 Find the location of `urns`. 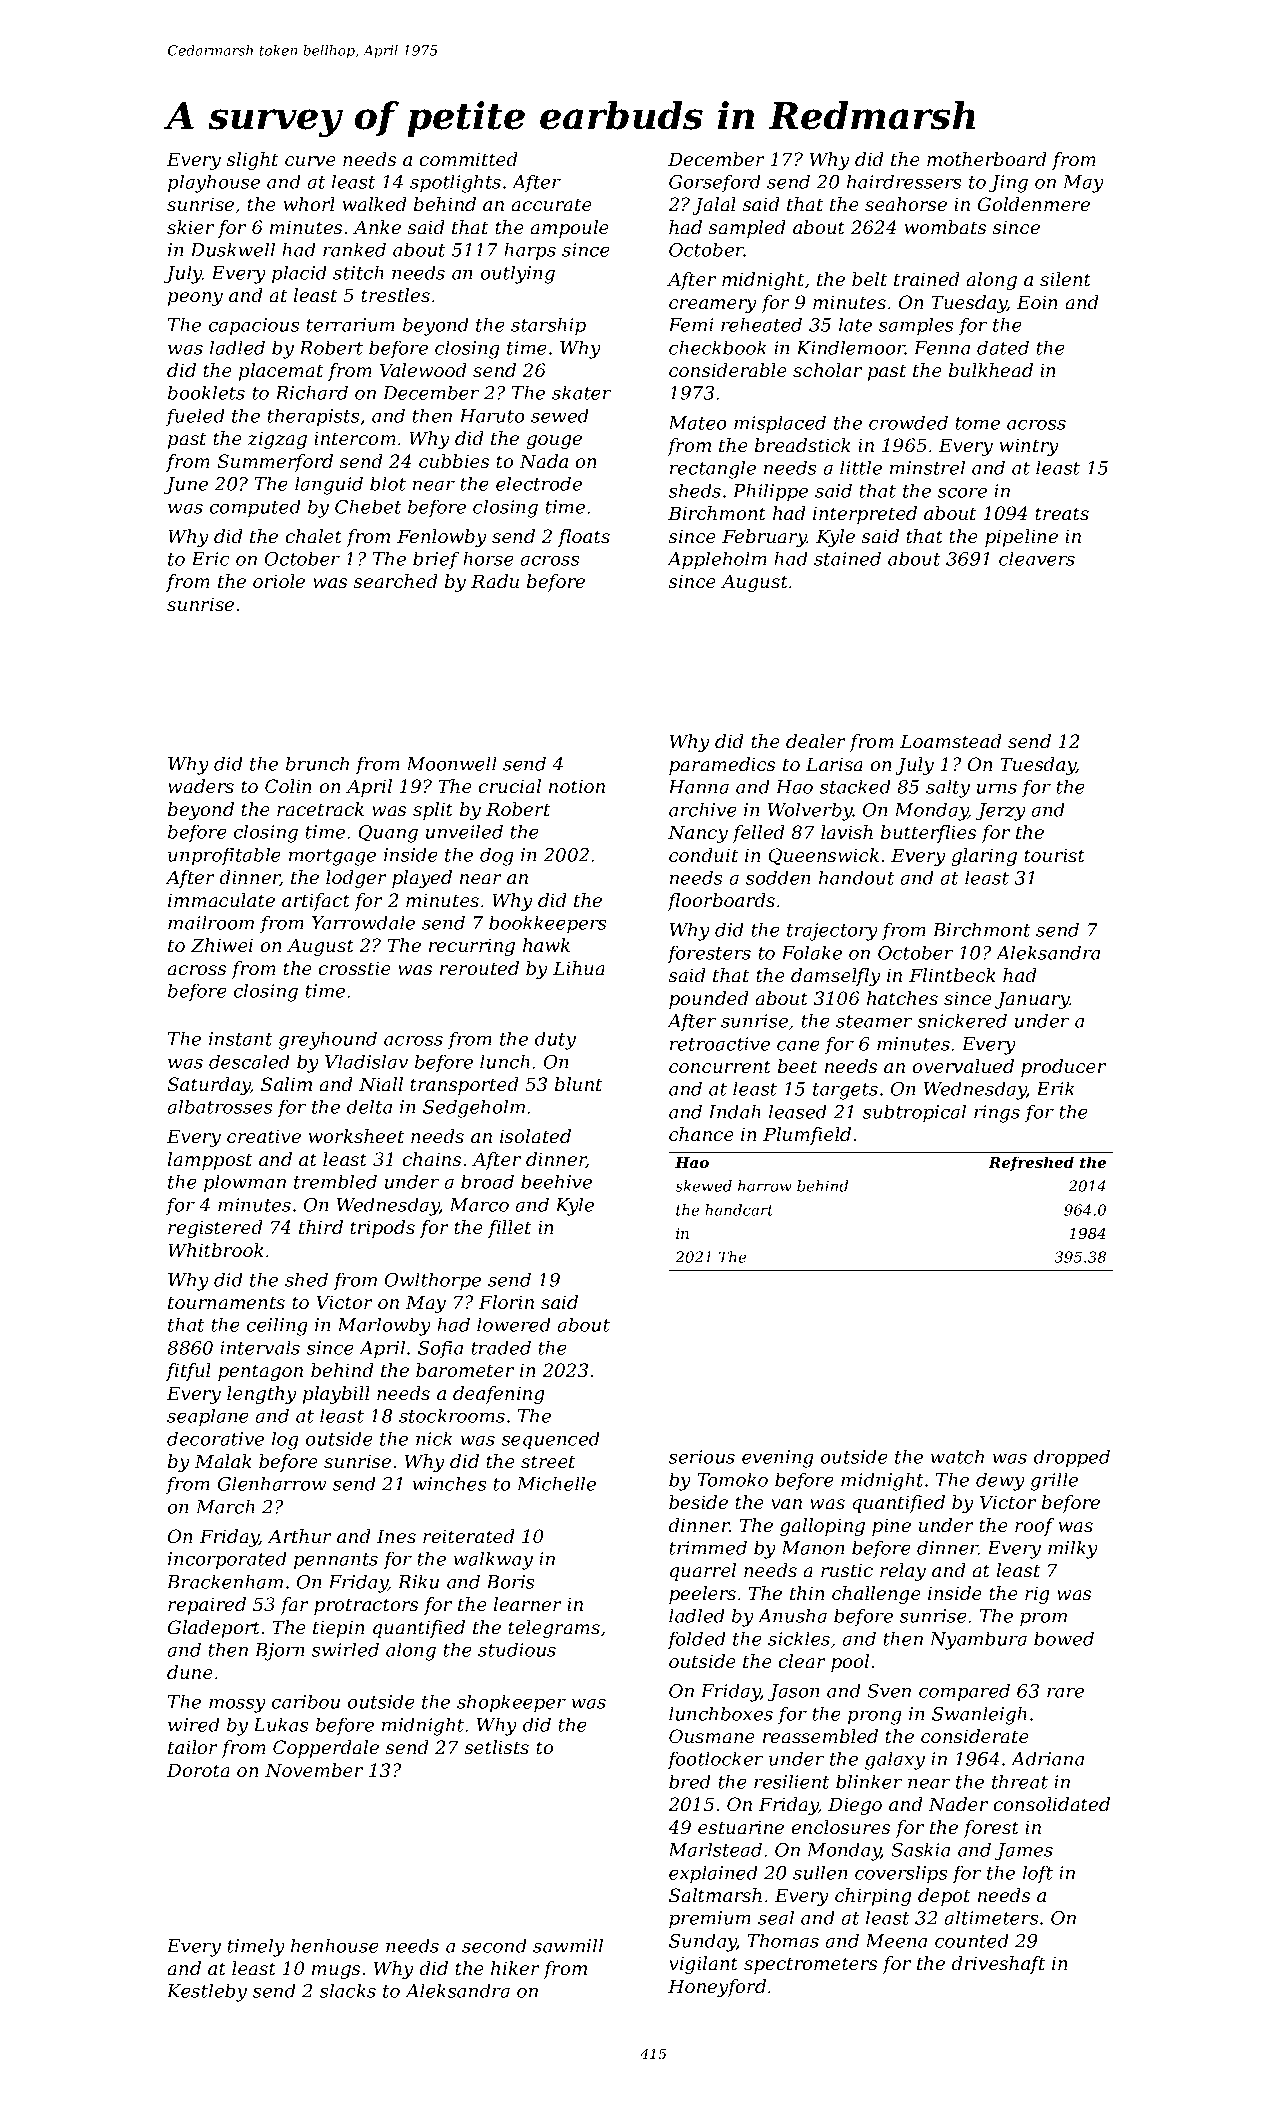

urns is located at coordinates (997, 788).
